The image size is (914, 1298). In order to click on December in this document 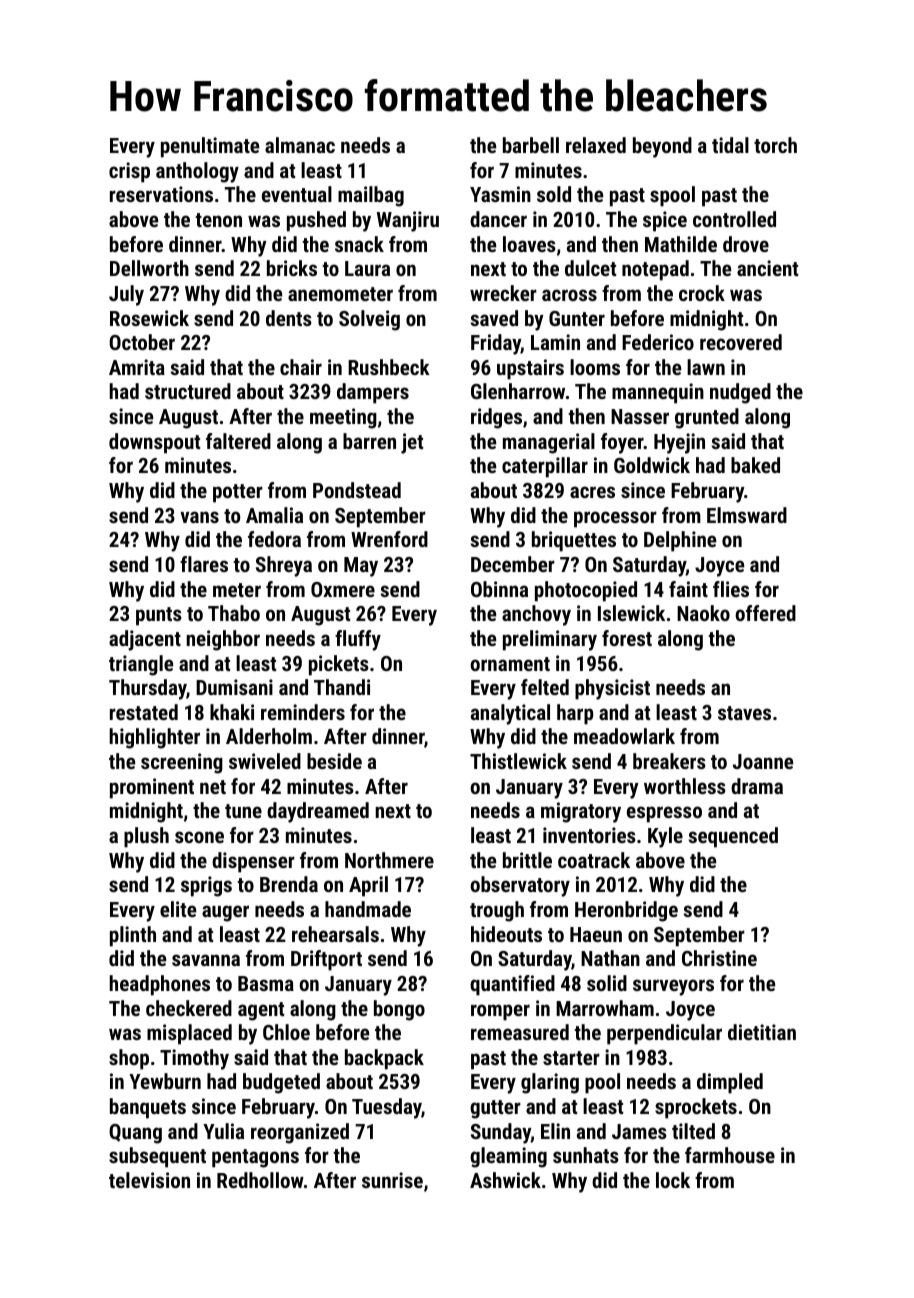, I will do `click(513, 564)`.
